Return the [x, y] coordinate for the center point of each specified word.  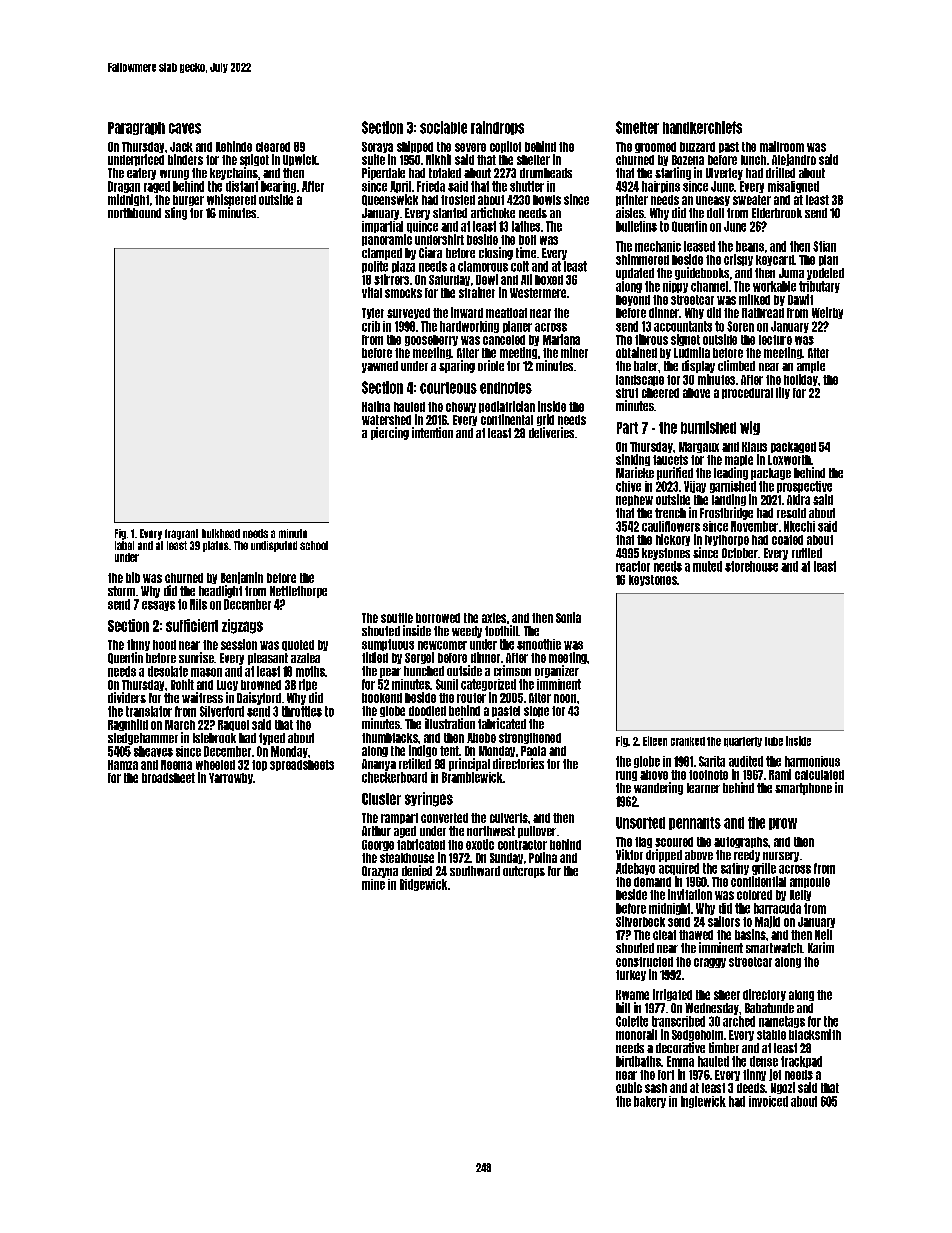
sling [176, 213]
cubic [629, 1087]
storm [121, 591]
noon [565, 698]
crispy [738, 260]
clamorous [483, 266]
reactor [633, 566]
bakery [650, 1102]
